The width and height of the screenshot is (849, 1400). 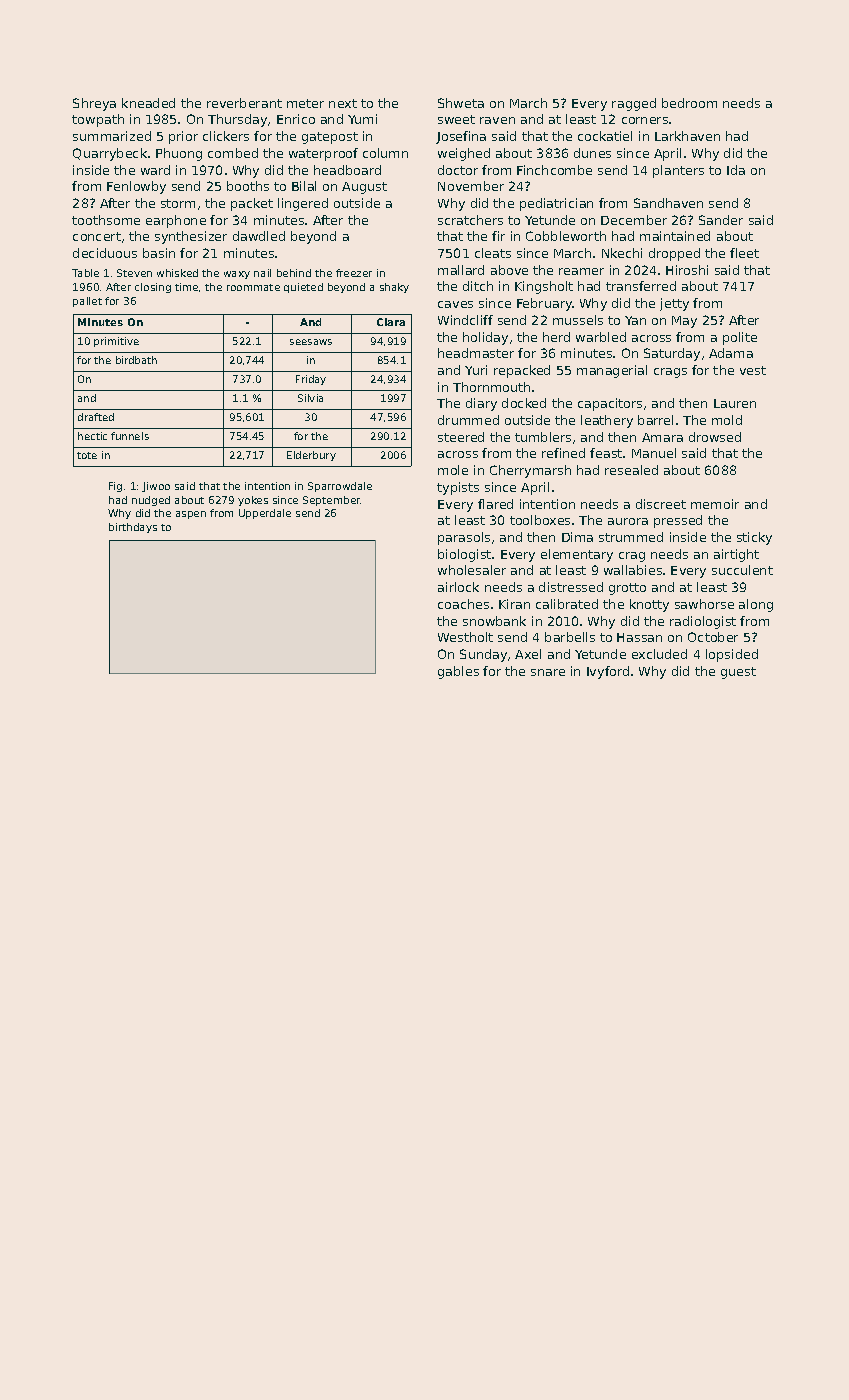 I want to click on prior, so click(x=183, y=137).
